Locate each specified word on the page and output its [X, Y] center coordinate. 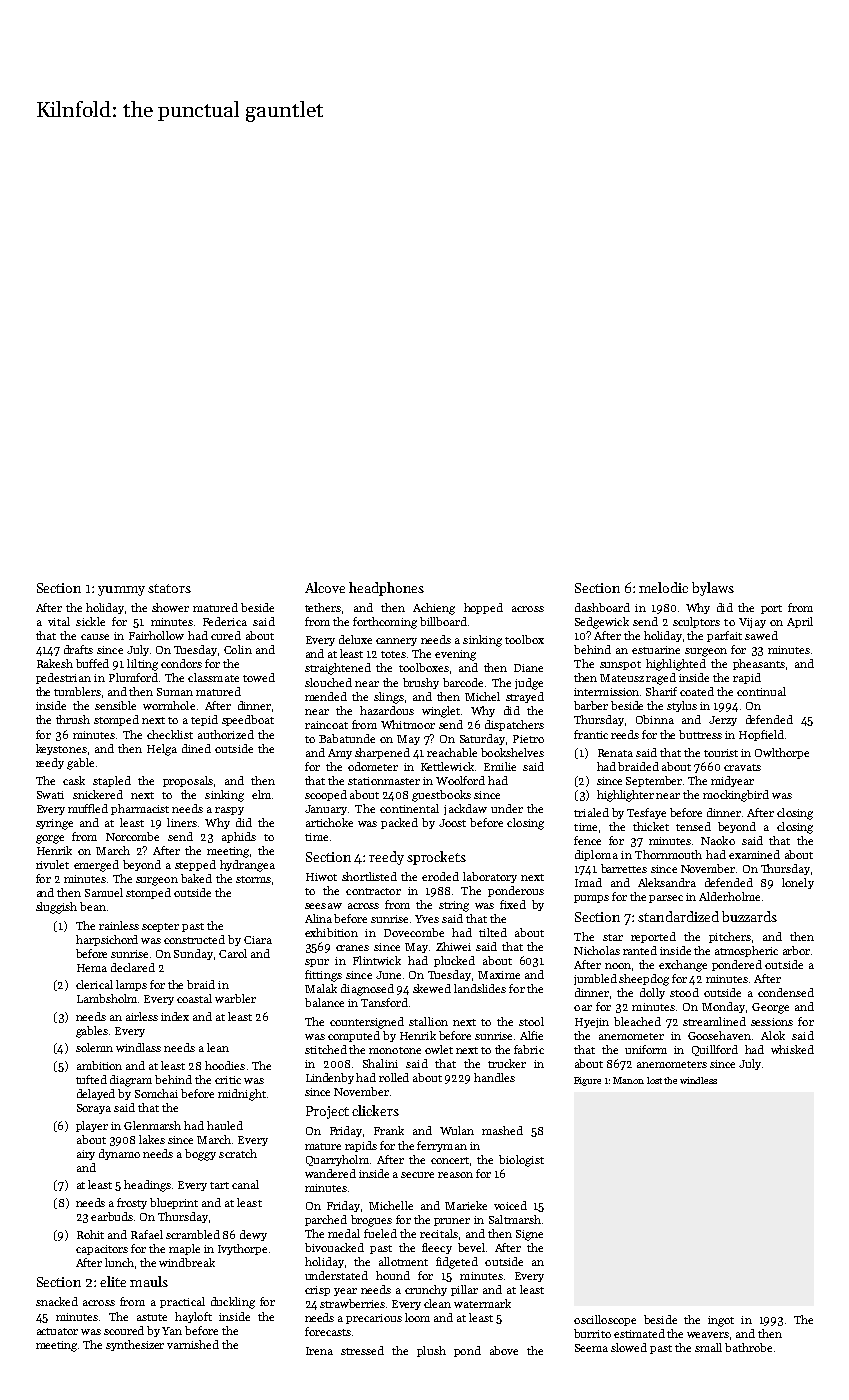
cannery [396, 642]
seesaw [323, 906]
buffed [92, 663]
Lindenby [330, 1078]
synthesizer [135, 1345]
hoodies [225, 1065]
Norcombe [132, 836]
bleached [637, 1021]
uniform [646, 1049]
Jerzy [723, 721]
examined [754, 854]
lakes [152, 1139]
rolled [394, 1077]
